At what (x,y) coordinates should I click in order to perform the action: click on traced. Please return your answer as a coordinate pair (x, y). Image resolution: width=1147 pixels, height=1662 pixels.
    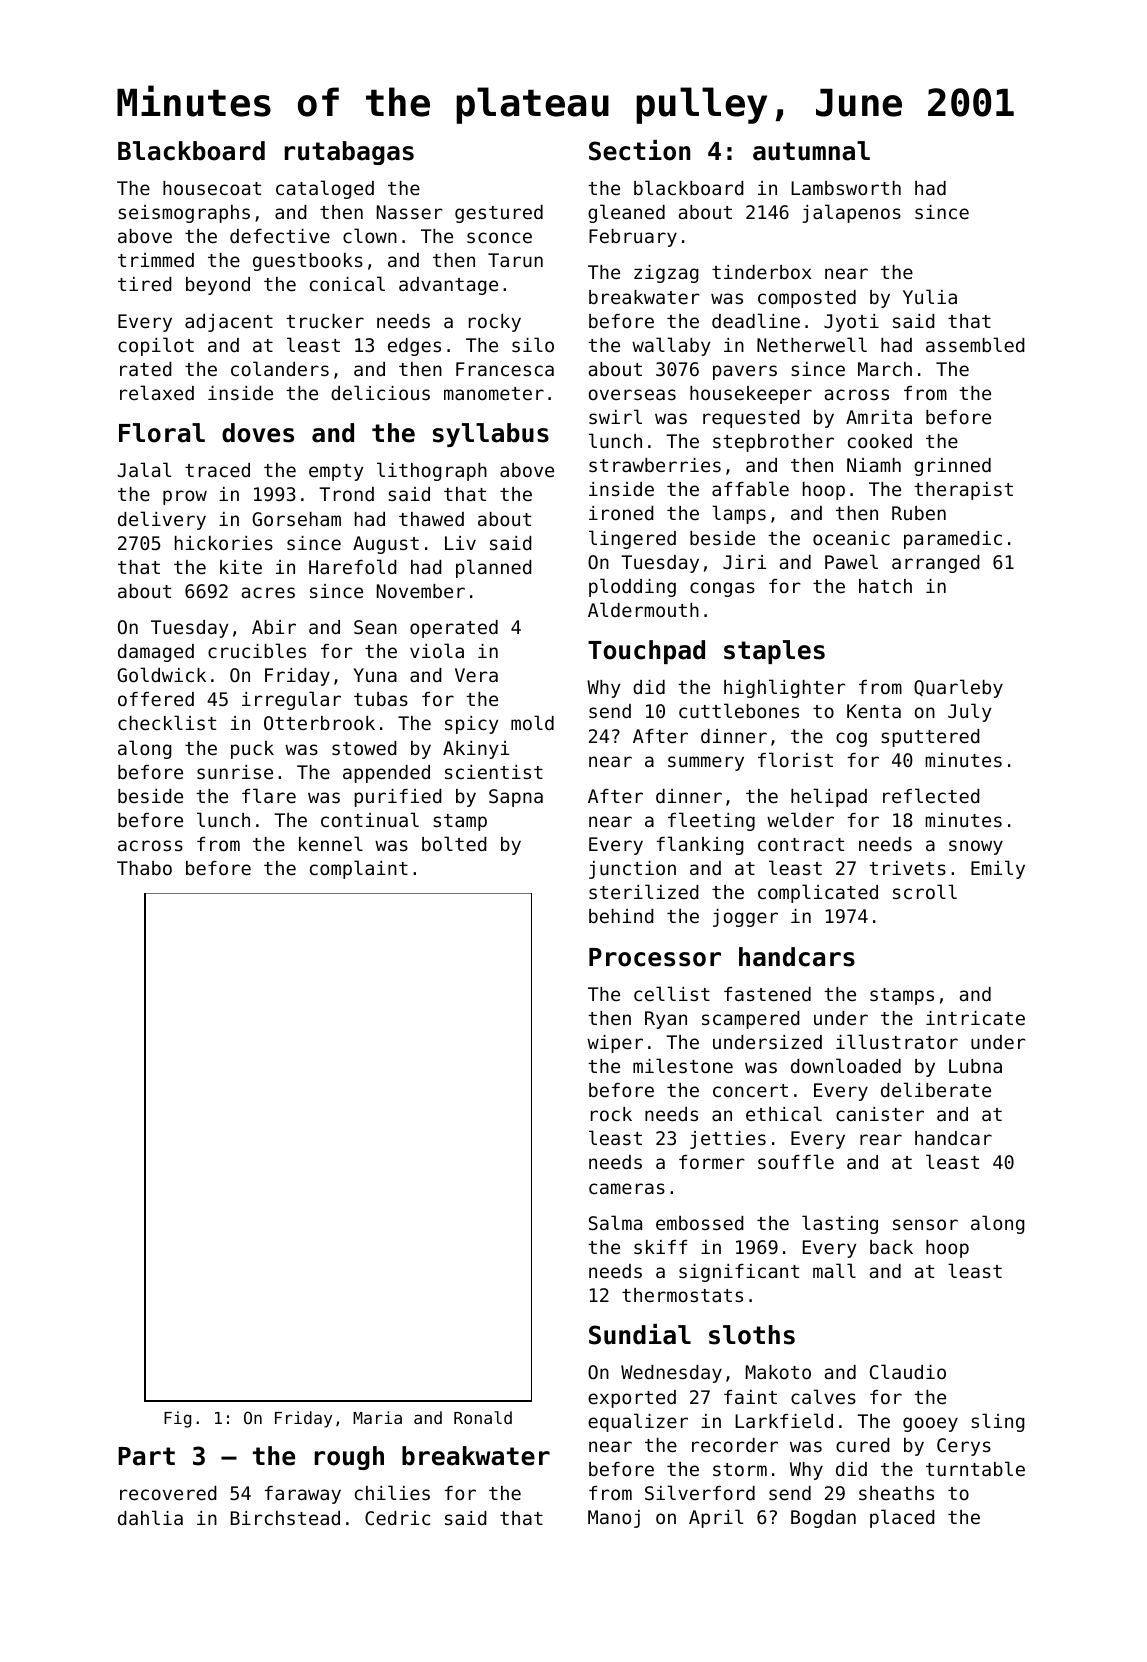
    Looking at the image, I should click on (217, 470).
